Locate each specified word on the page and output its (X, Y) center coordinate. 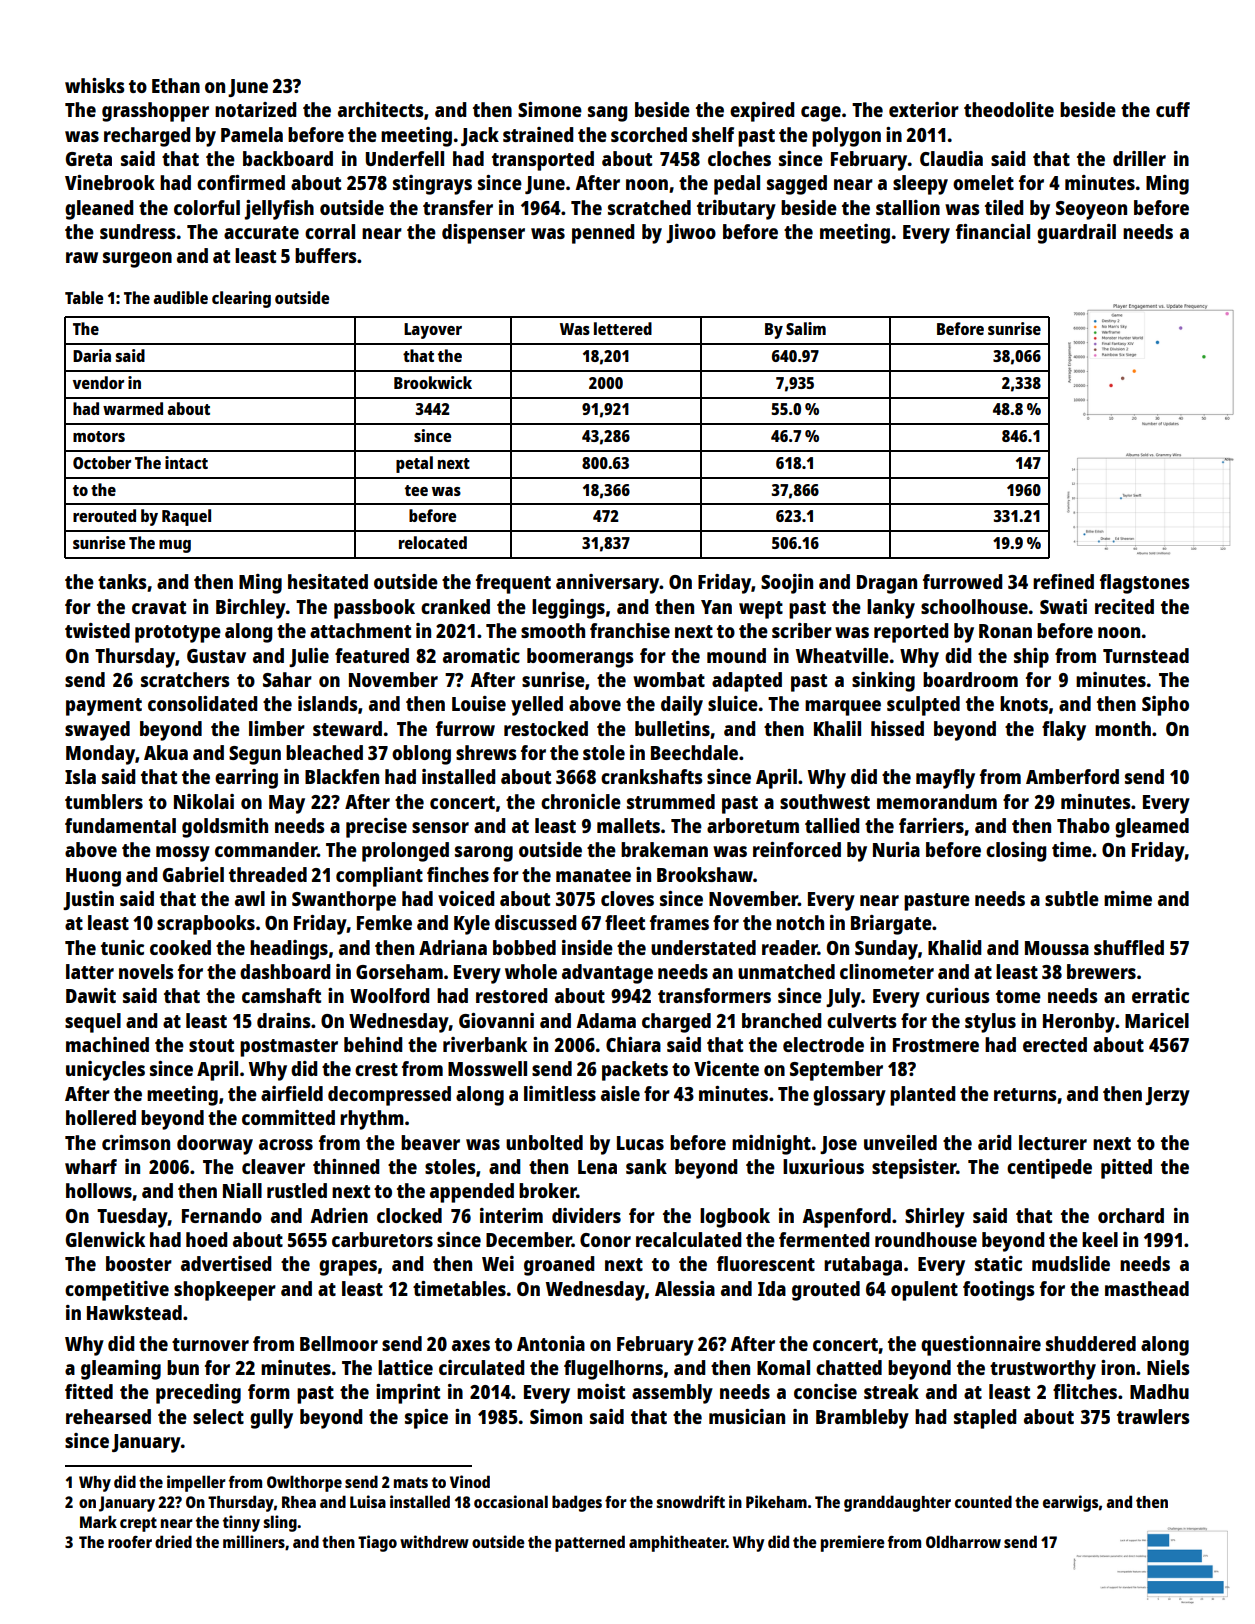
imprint (408, 1394)
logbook (735, 1218)
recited (1124, 606)
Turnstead (1146, 655)
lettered (623, 328)
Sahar (287, 679)
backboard (288, 158)
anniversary (607, 584)
